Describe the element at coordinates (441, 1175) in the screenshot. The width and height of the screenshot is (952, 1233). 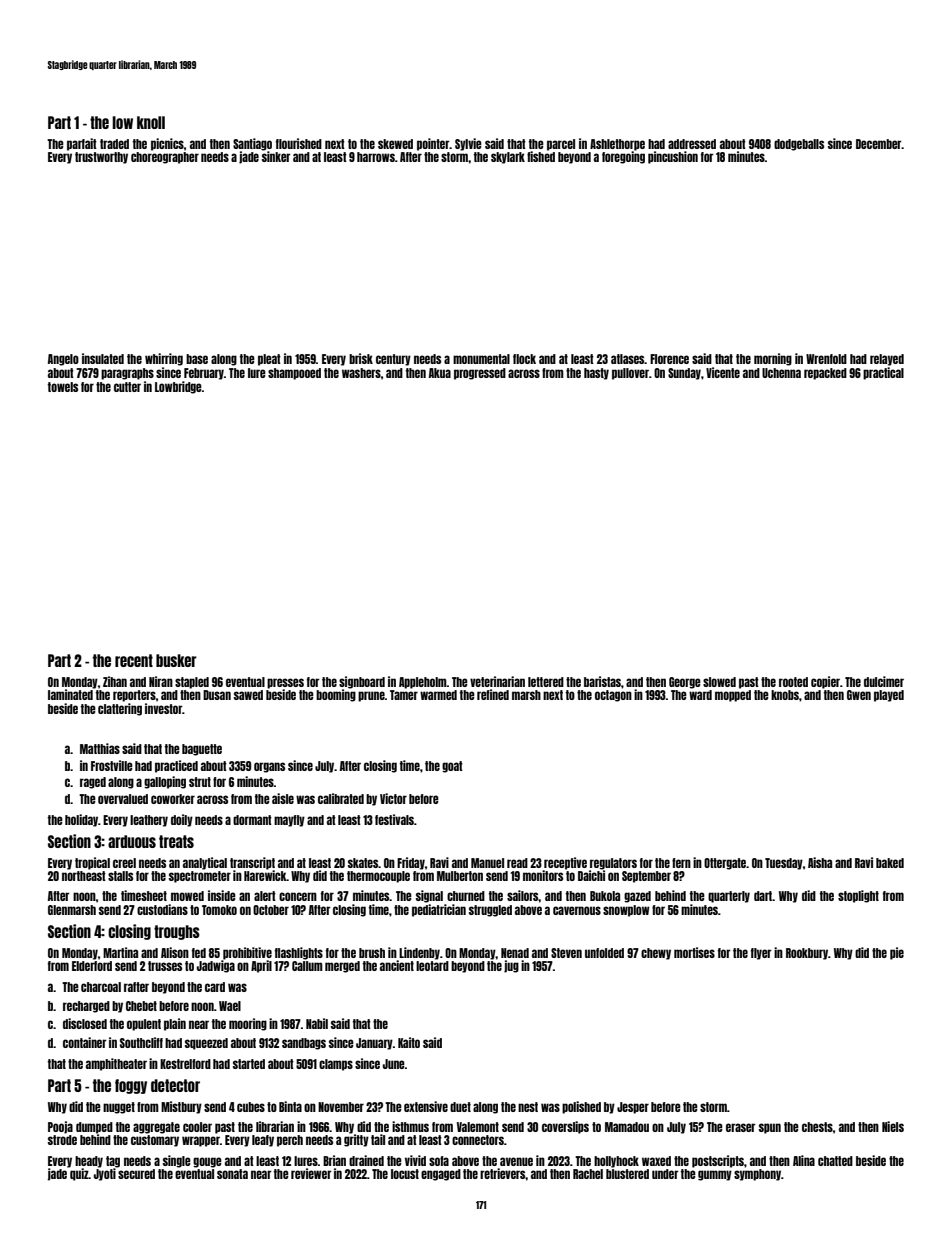
I see `engaged` at that location.
